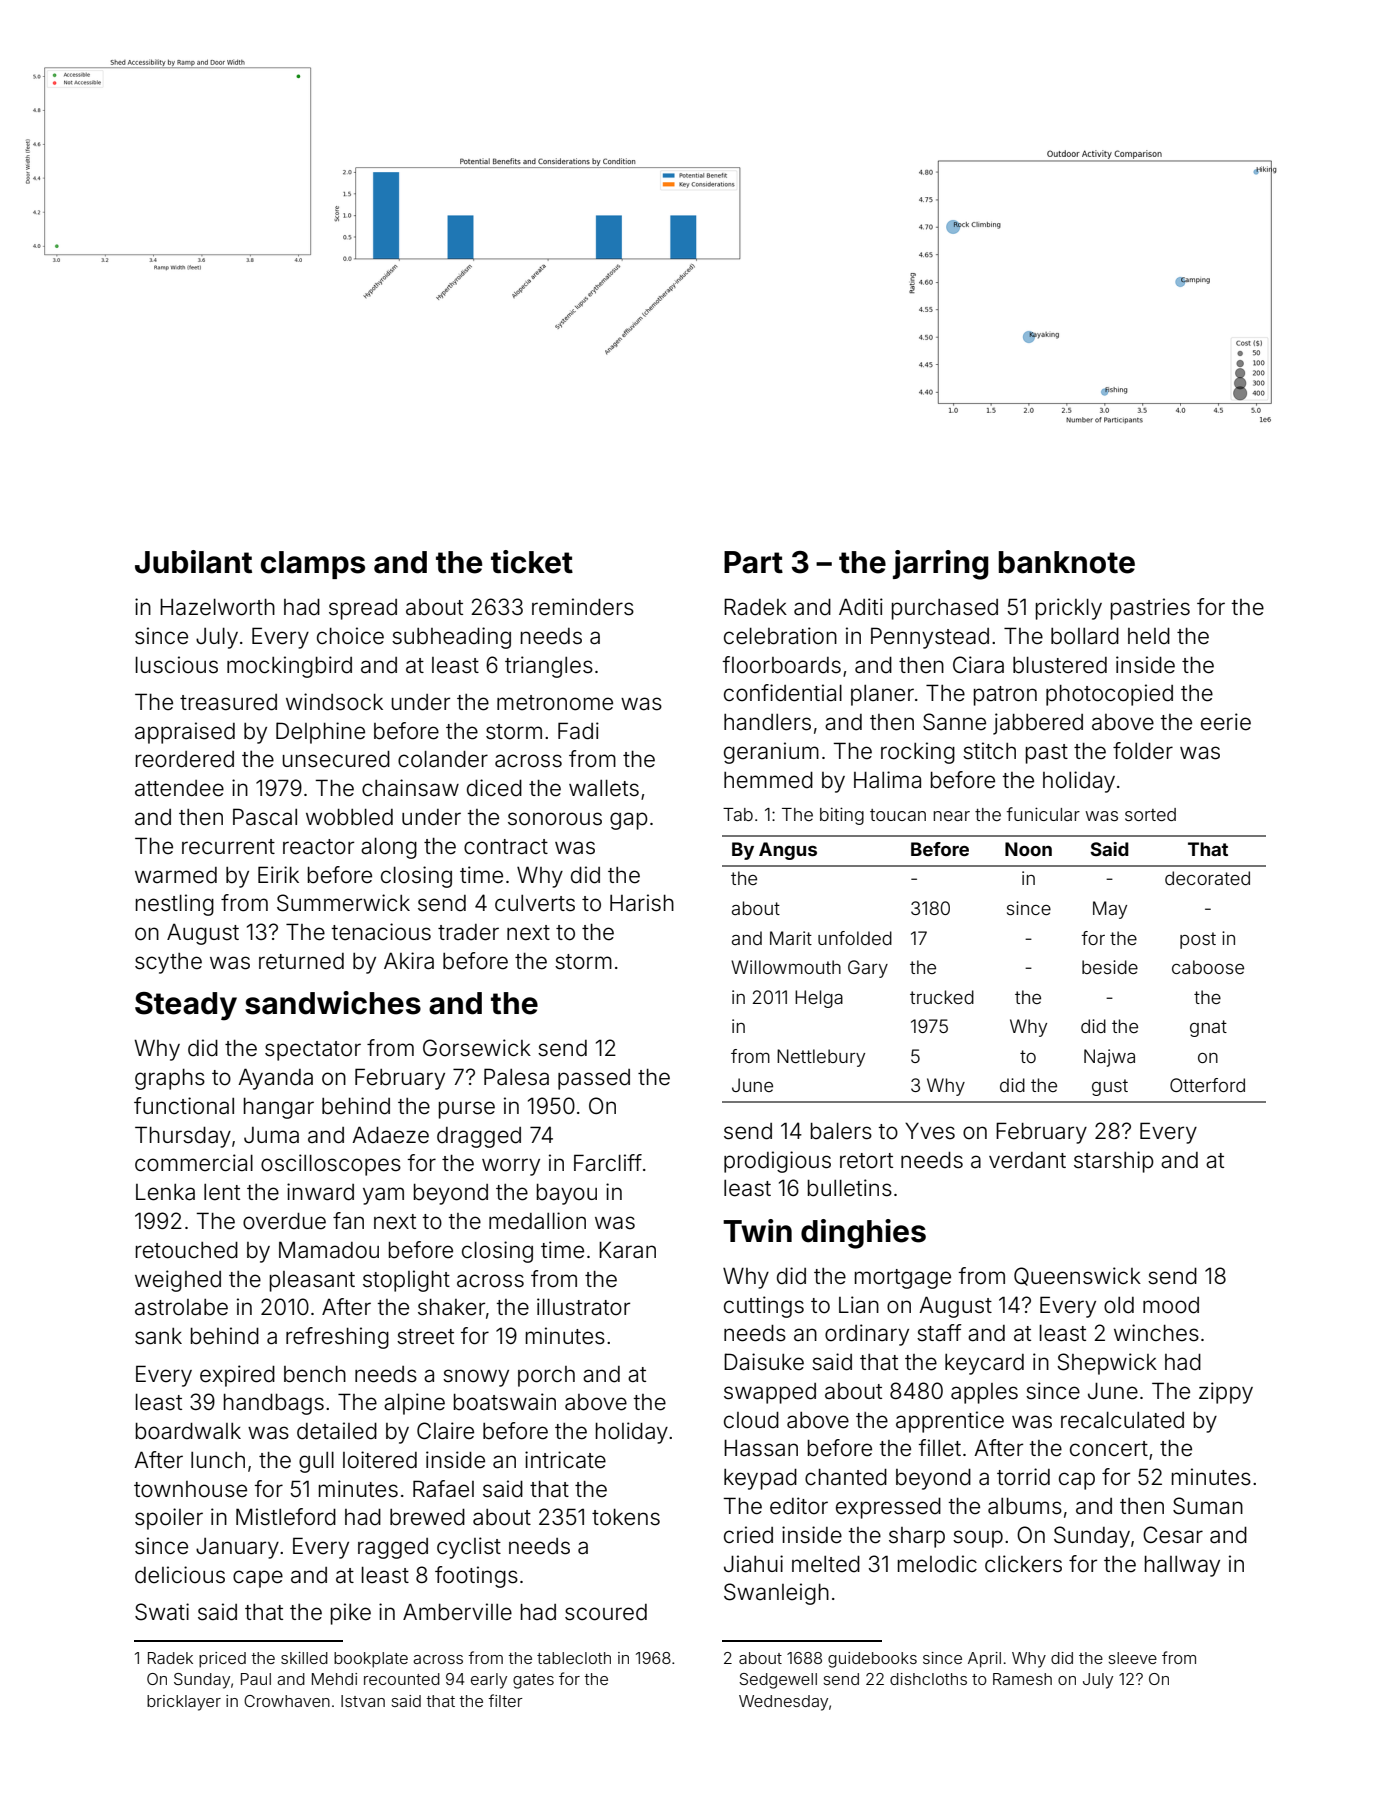 The width and height of the page is (1400, 1812). I want to click on spectator, so click(313, 1051).
